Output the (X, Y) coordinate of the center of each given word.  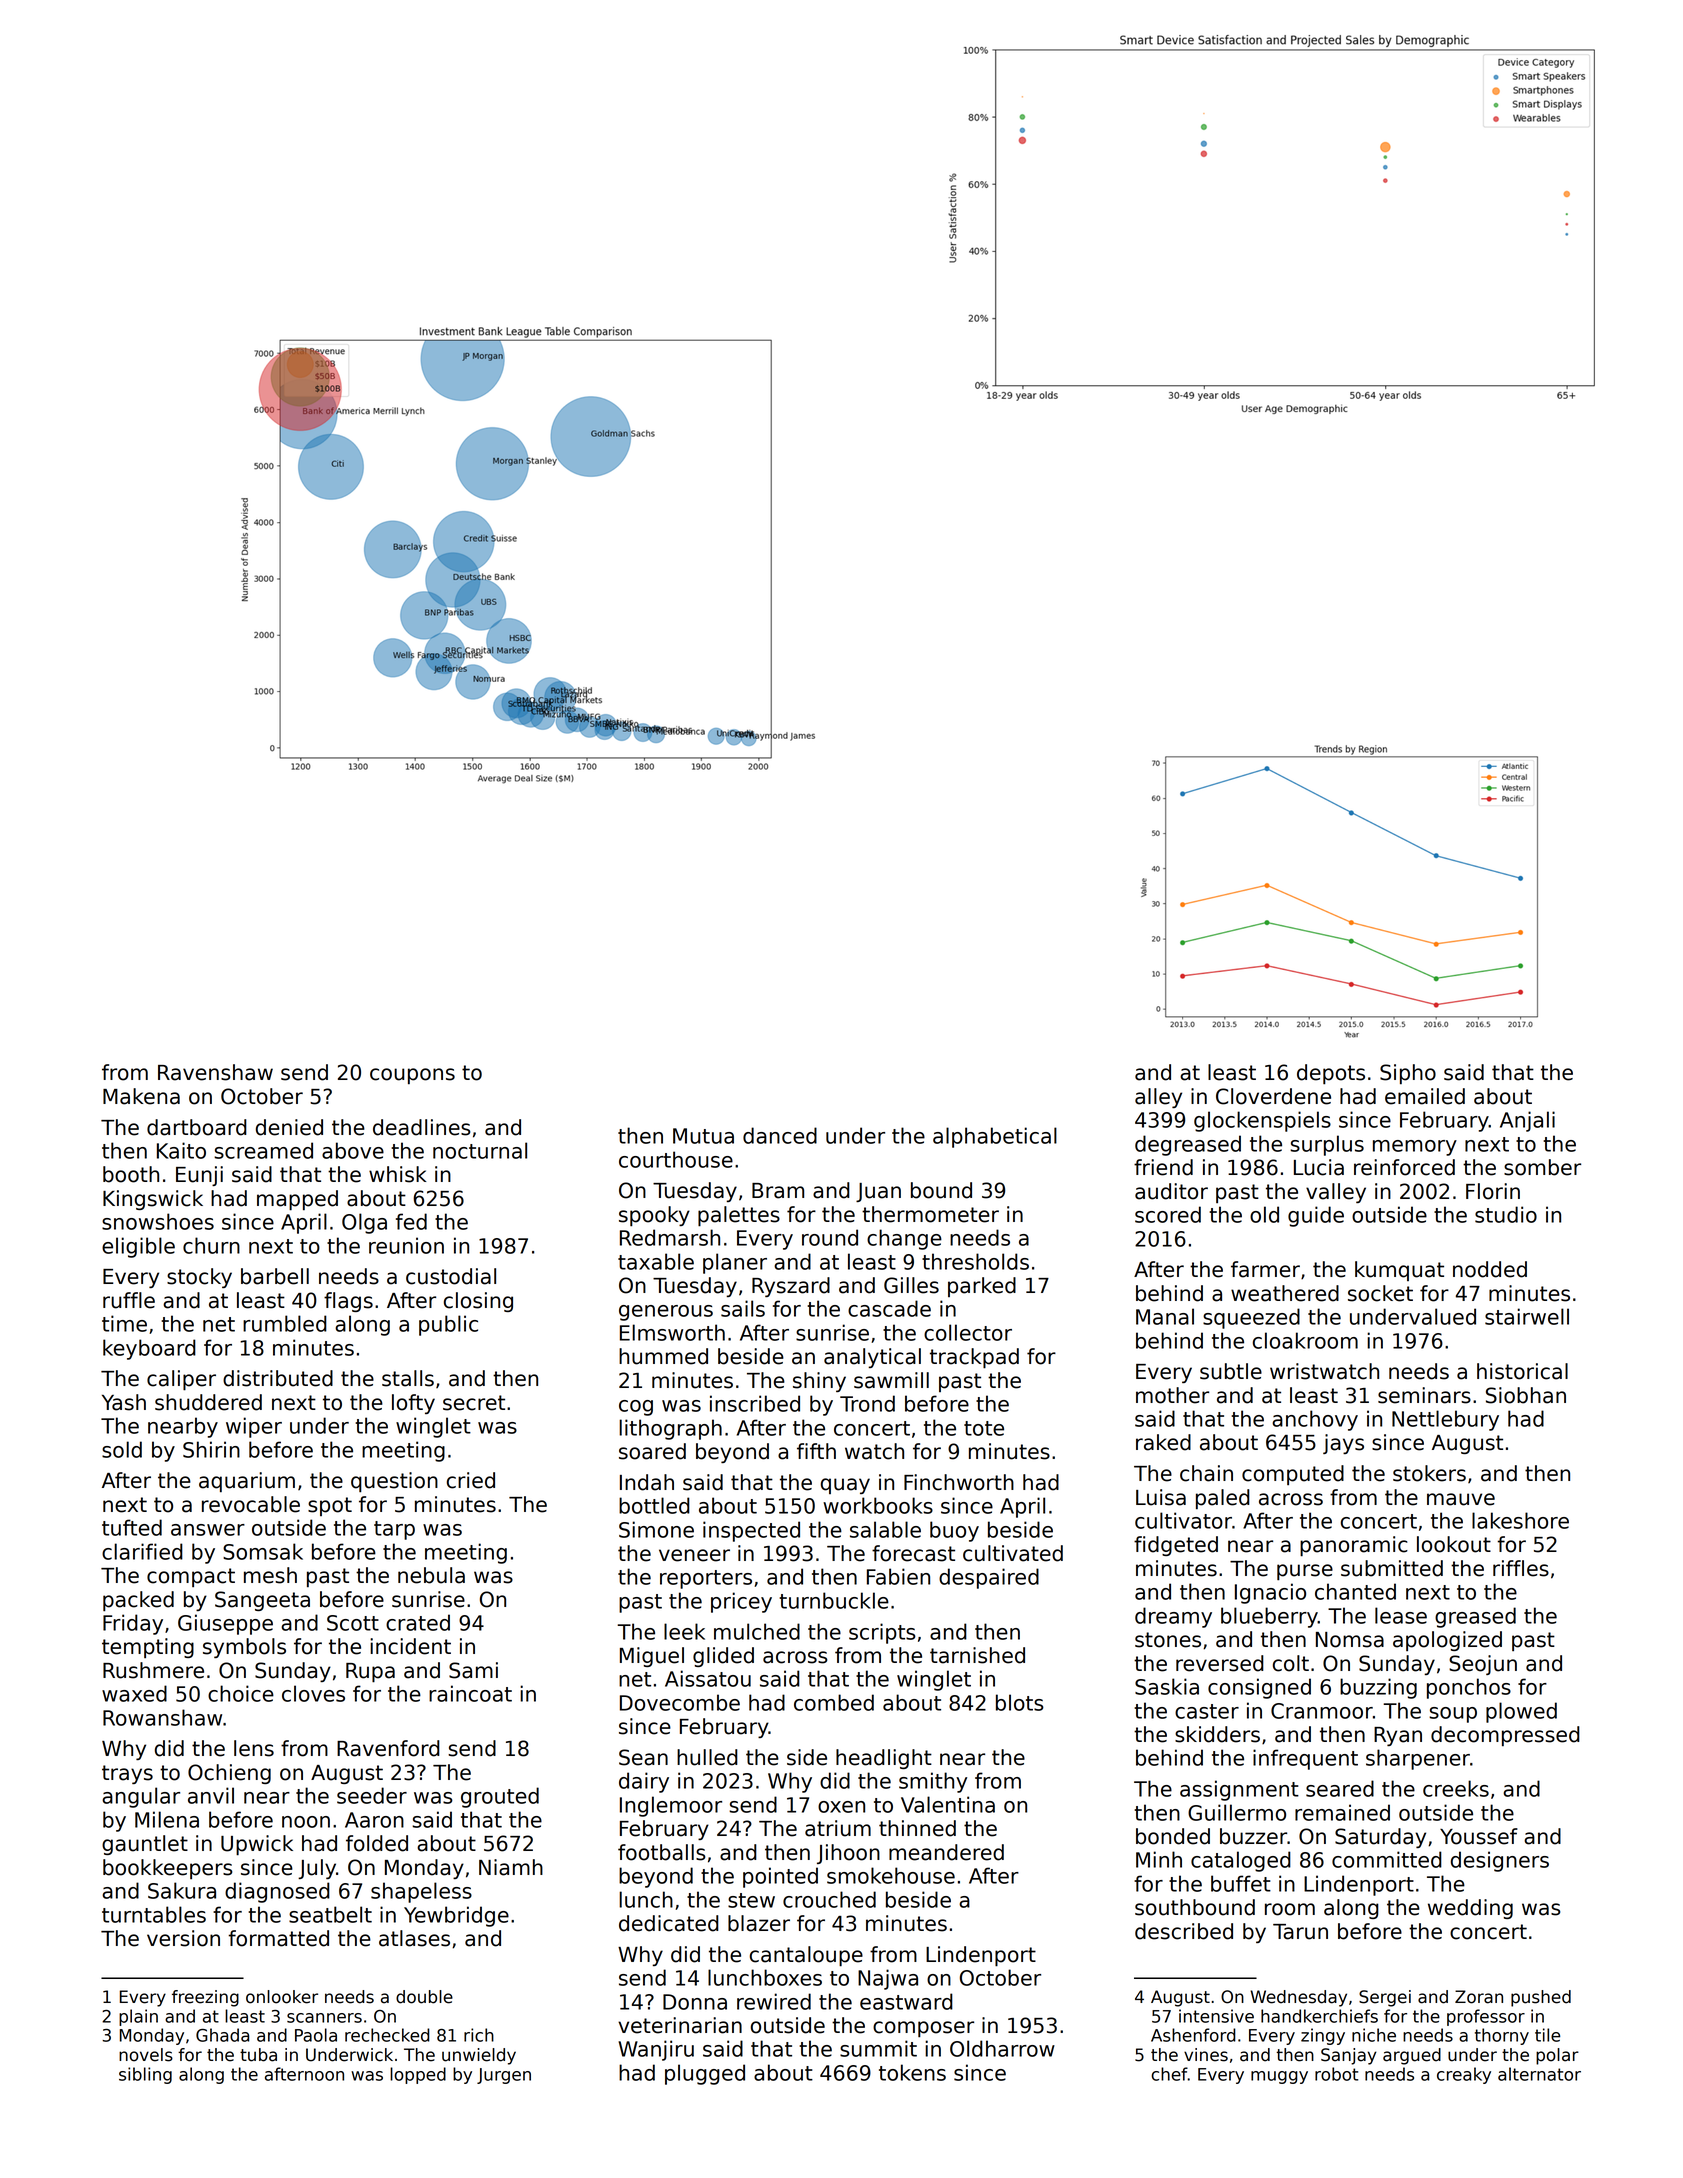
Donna (695, 2002)
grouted (500, 1797)
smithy (933, 1782)
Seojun (1483, 1665)
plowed (1521, 1712)
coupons (412, 1076)
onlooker (282, 1997)
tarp (394, 1530)
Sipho (1408, 1074)
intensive (1216, 2016)
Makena (141, 1096)
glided (723, 1657)
